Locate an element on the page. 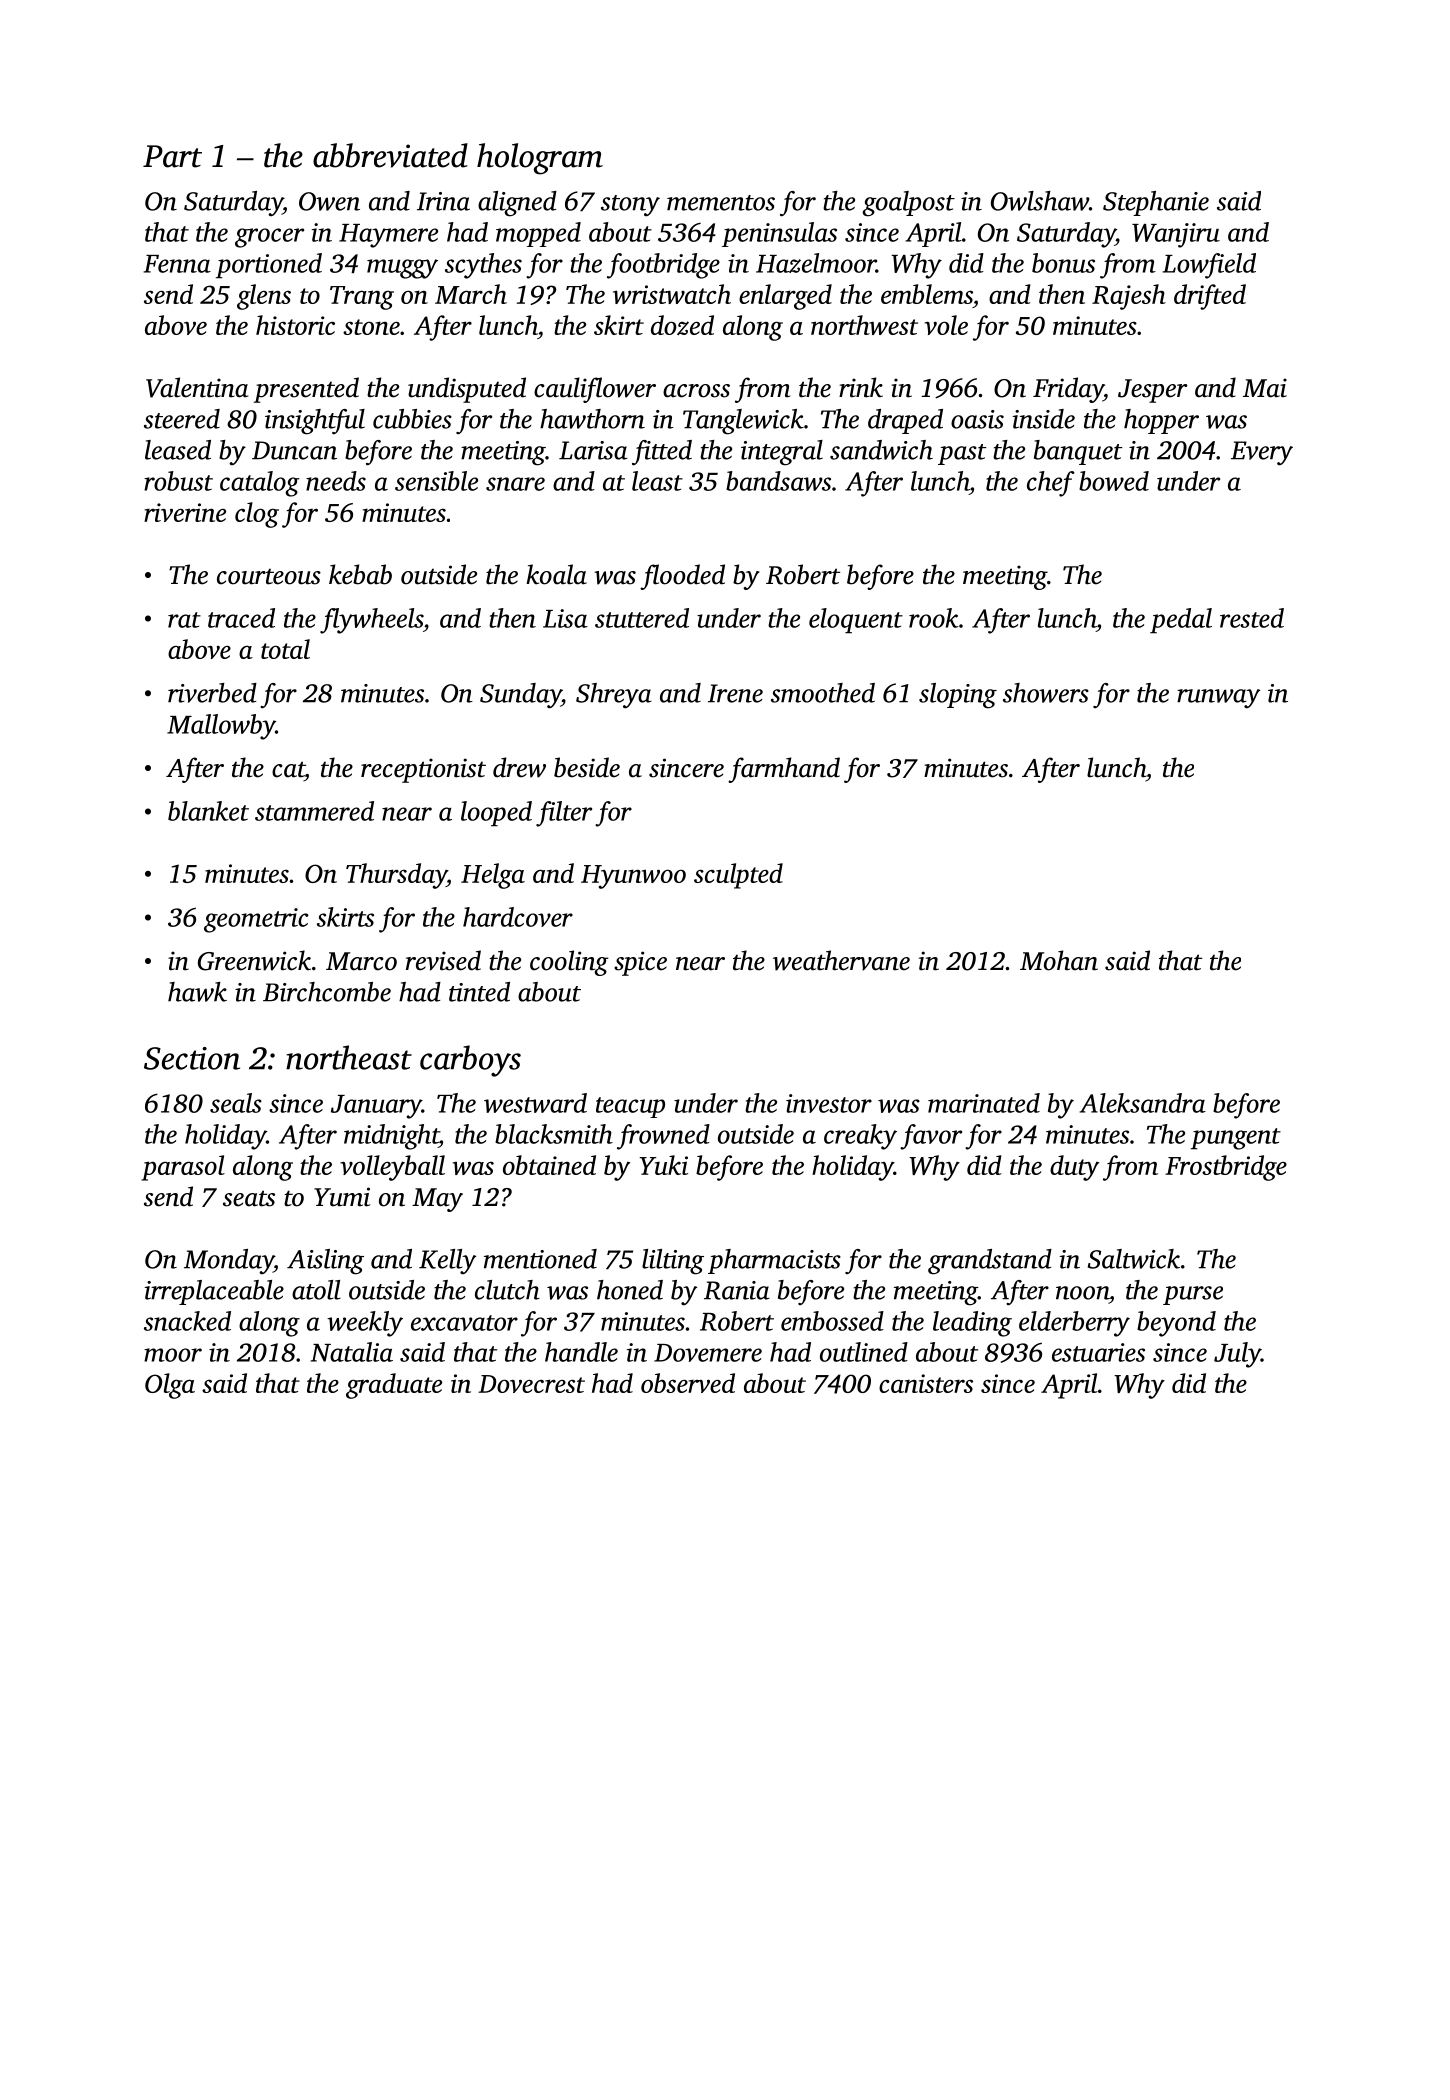 This image has height=2100, width=1450. sloping is located at coordinates (958, 696).
